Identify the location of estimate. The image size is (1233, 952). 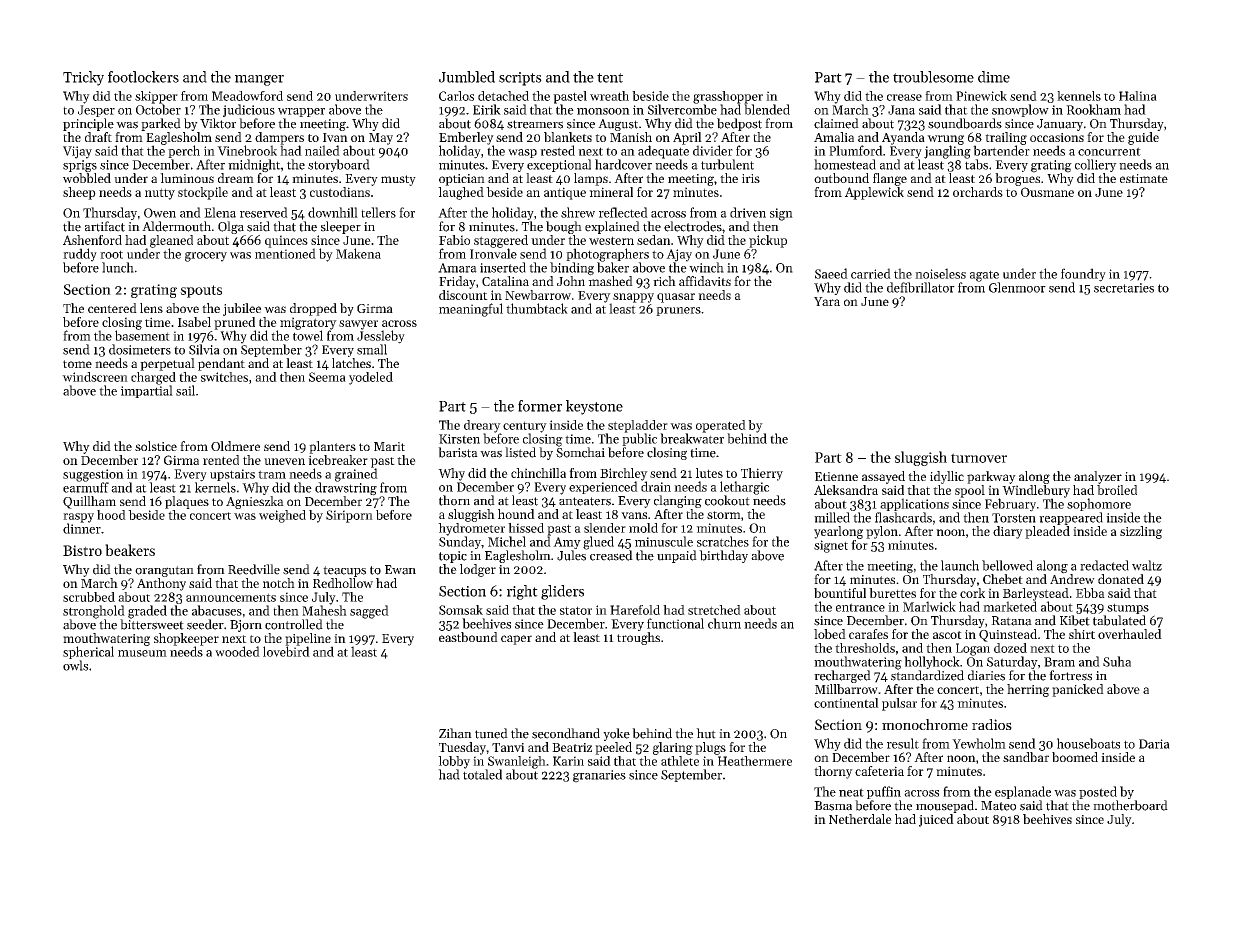
(1144, 178).
